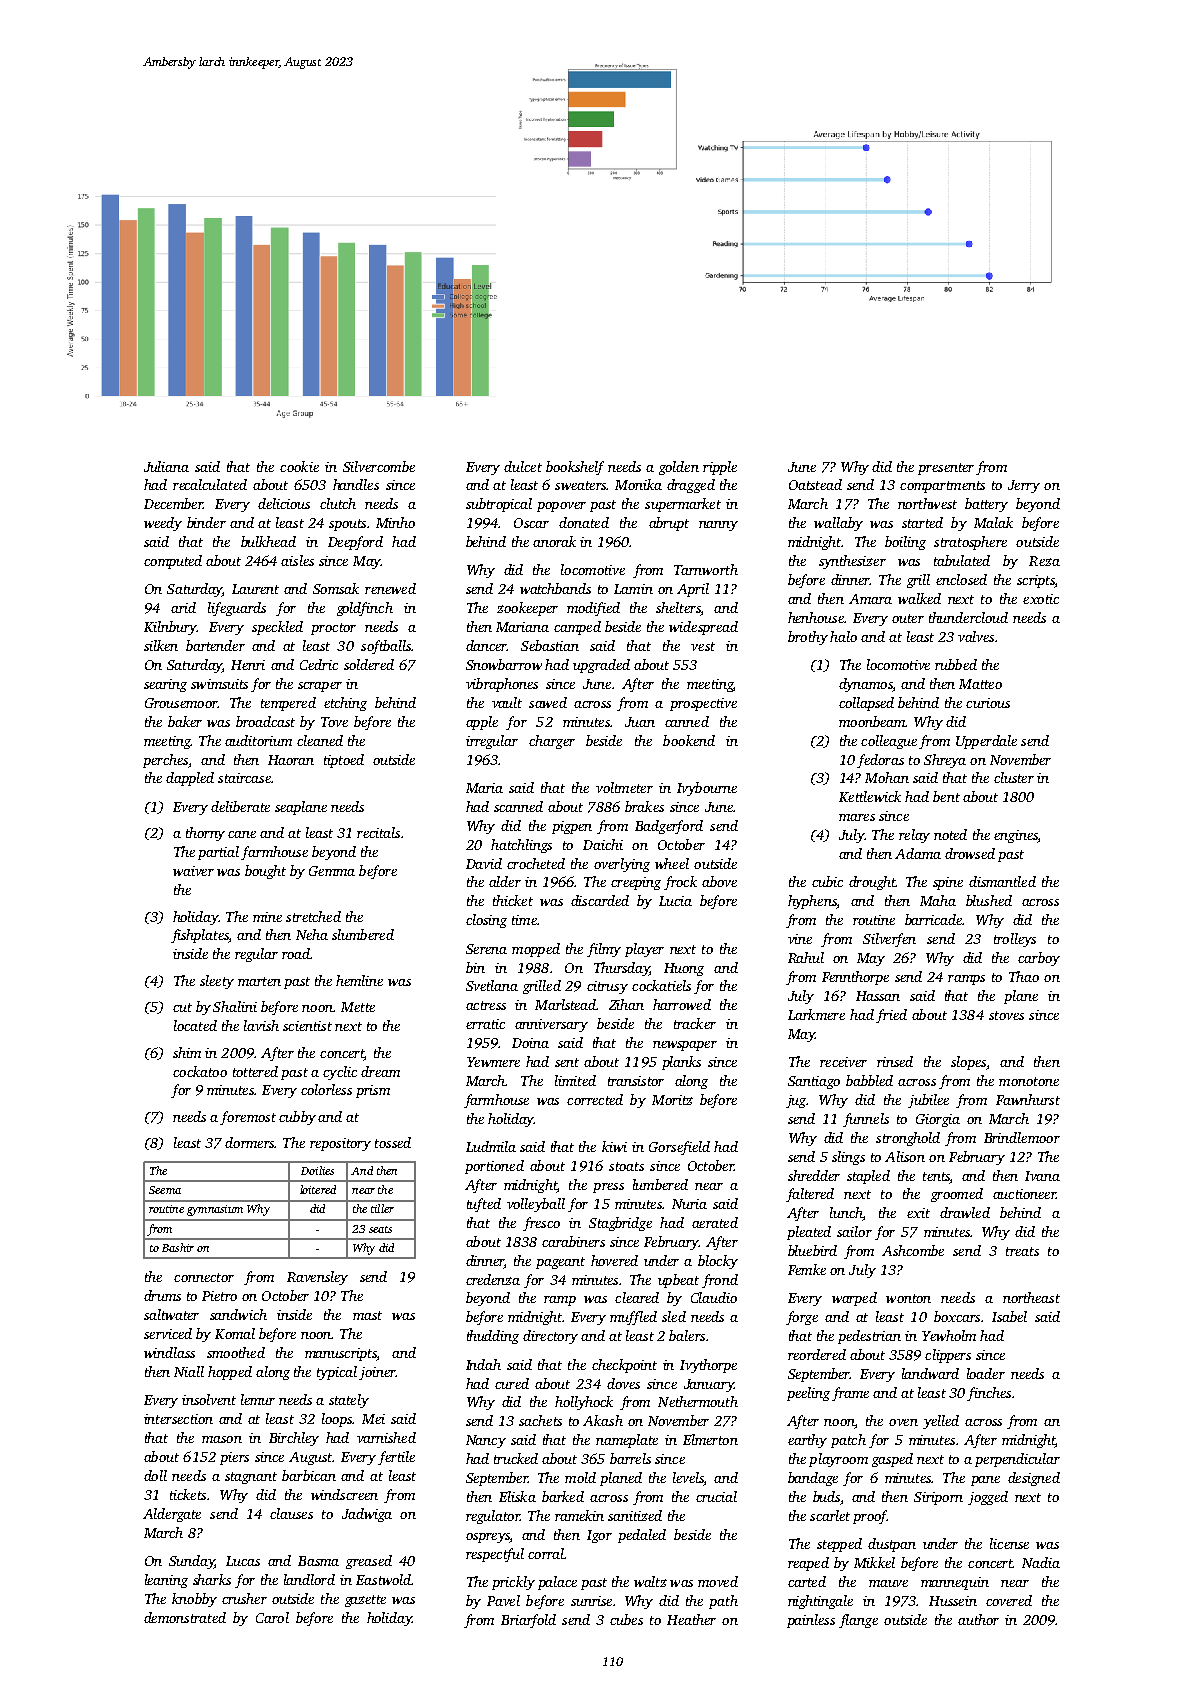  I want to click on demonstrated, so click(185, 1617).
